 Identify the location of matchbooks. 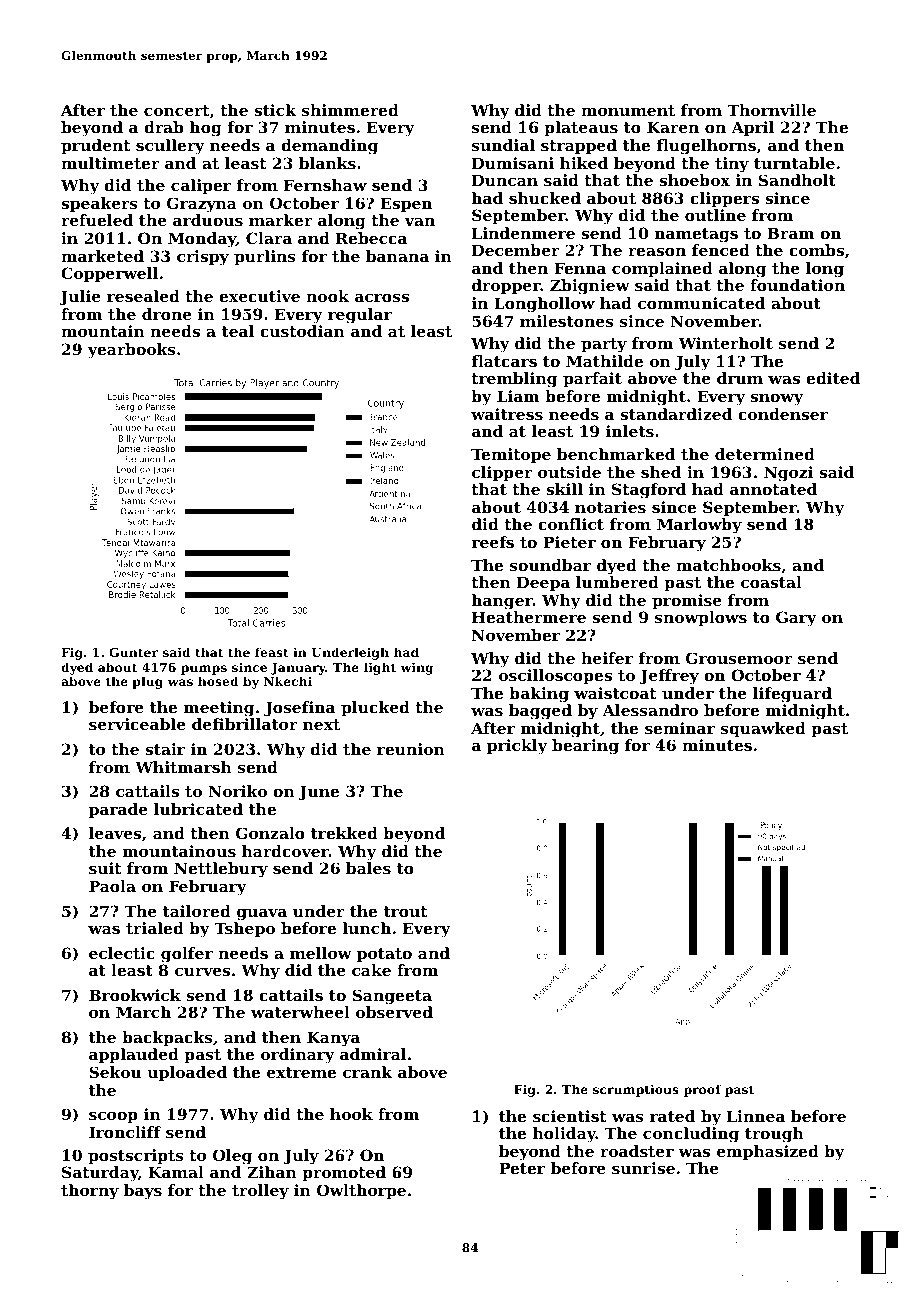
(728, 565).
